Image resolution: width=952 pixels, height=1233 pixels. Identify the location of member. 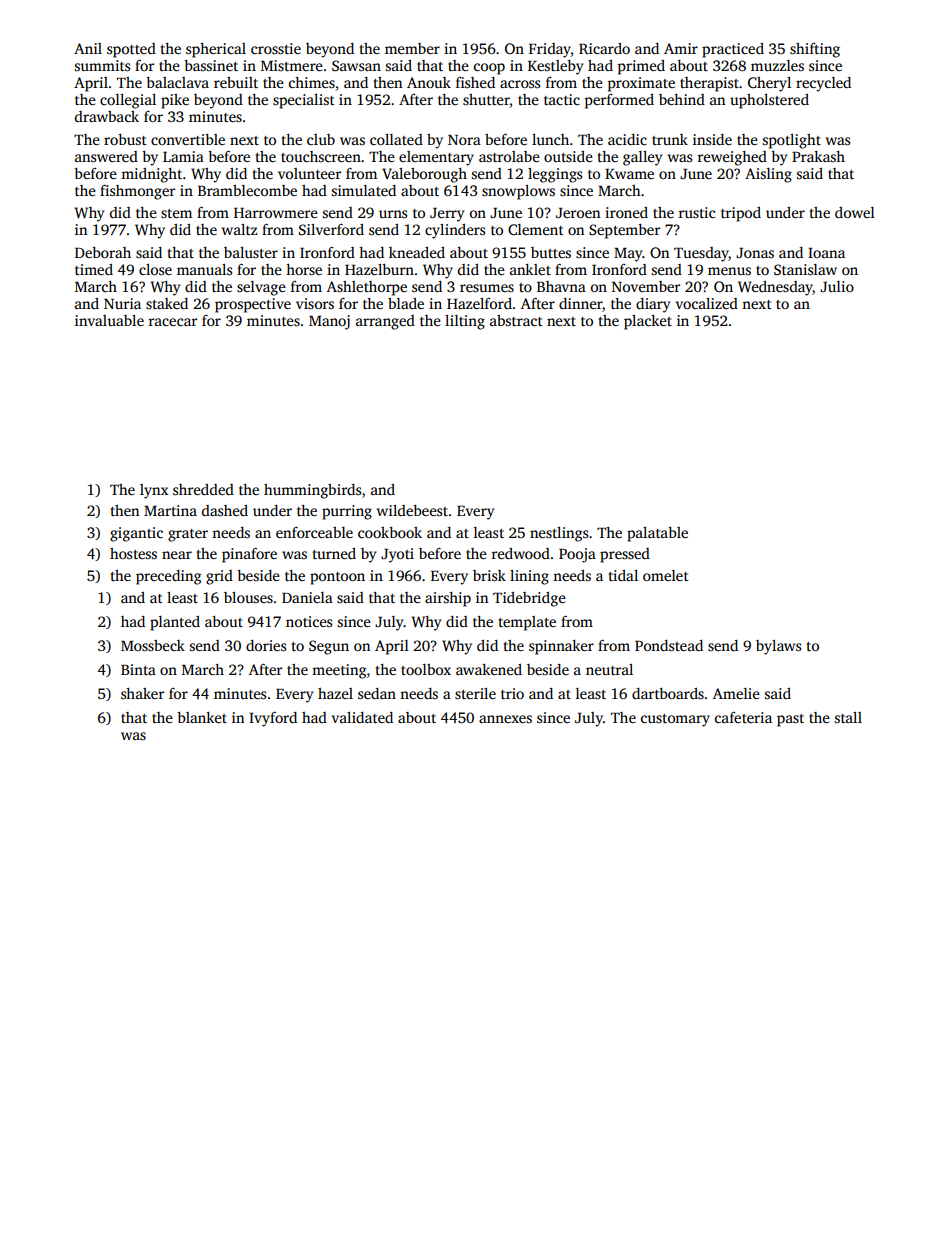
(412, 48).
